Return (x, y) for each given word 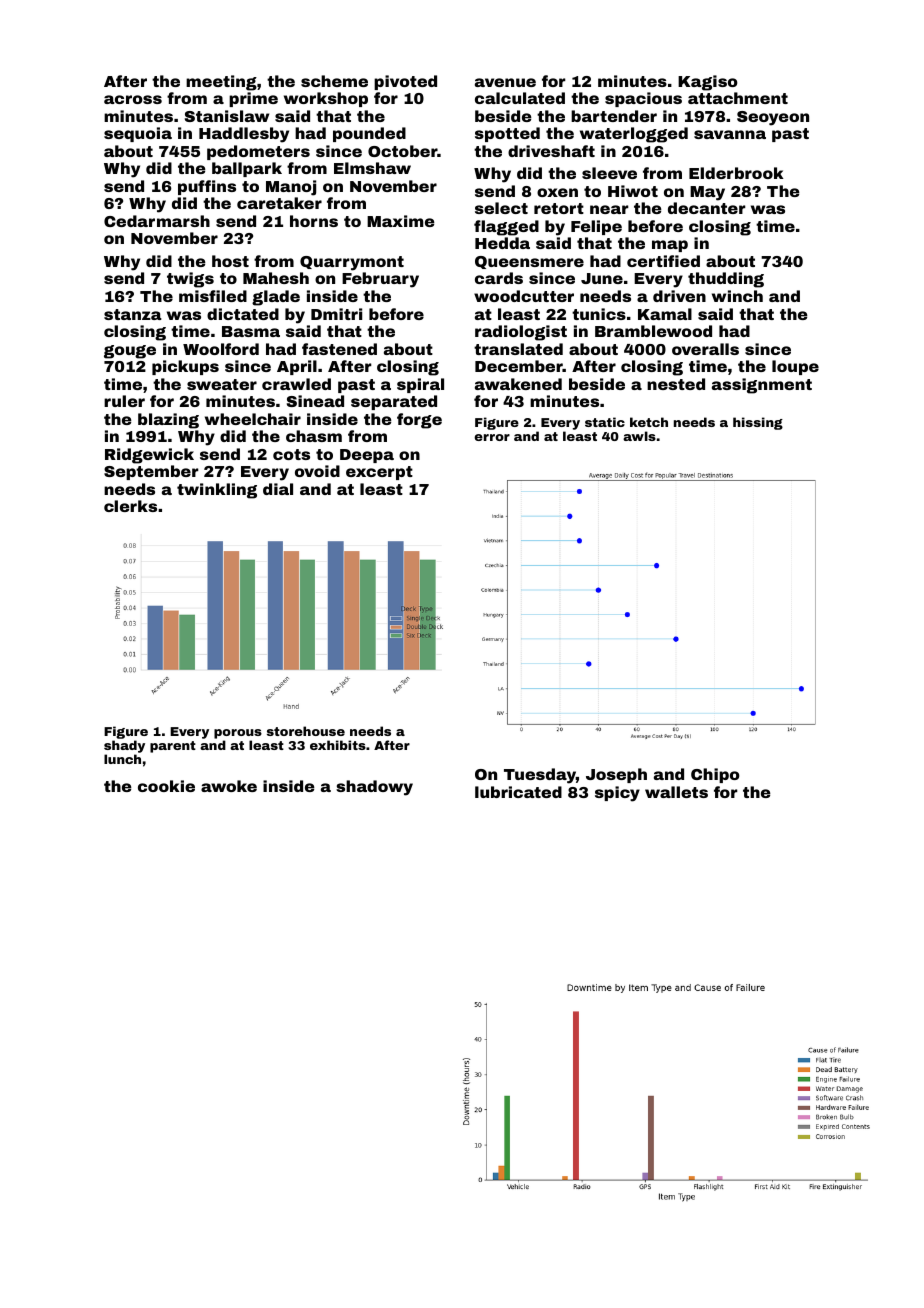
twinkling (217, 491)
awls (639, 436)
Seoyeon (773, 118)
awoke (229, 786)
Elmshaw (372, 168)
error (492, 437)
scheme (334, 81)
